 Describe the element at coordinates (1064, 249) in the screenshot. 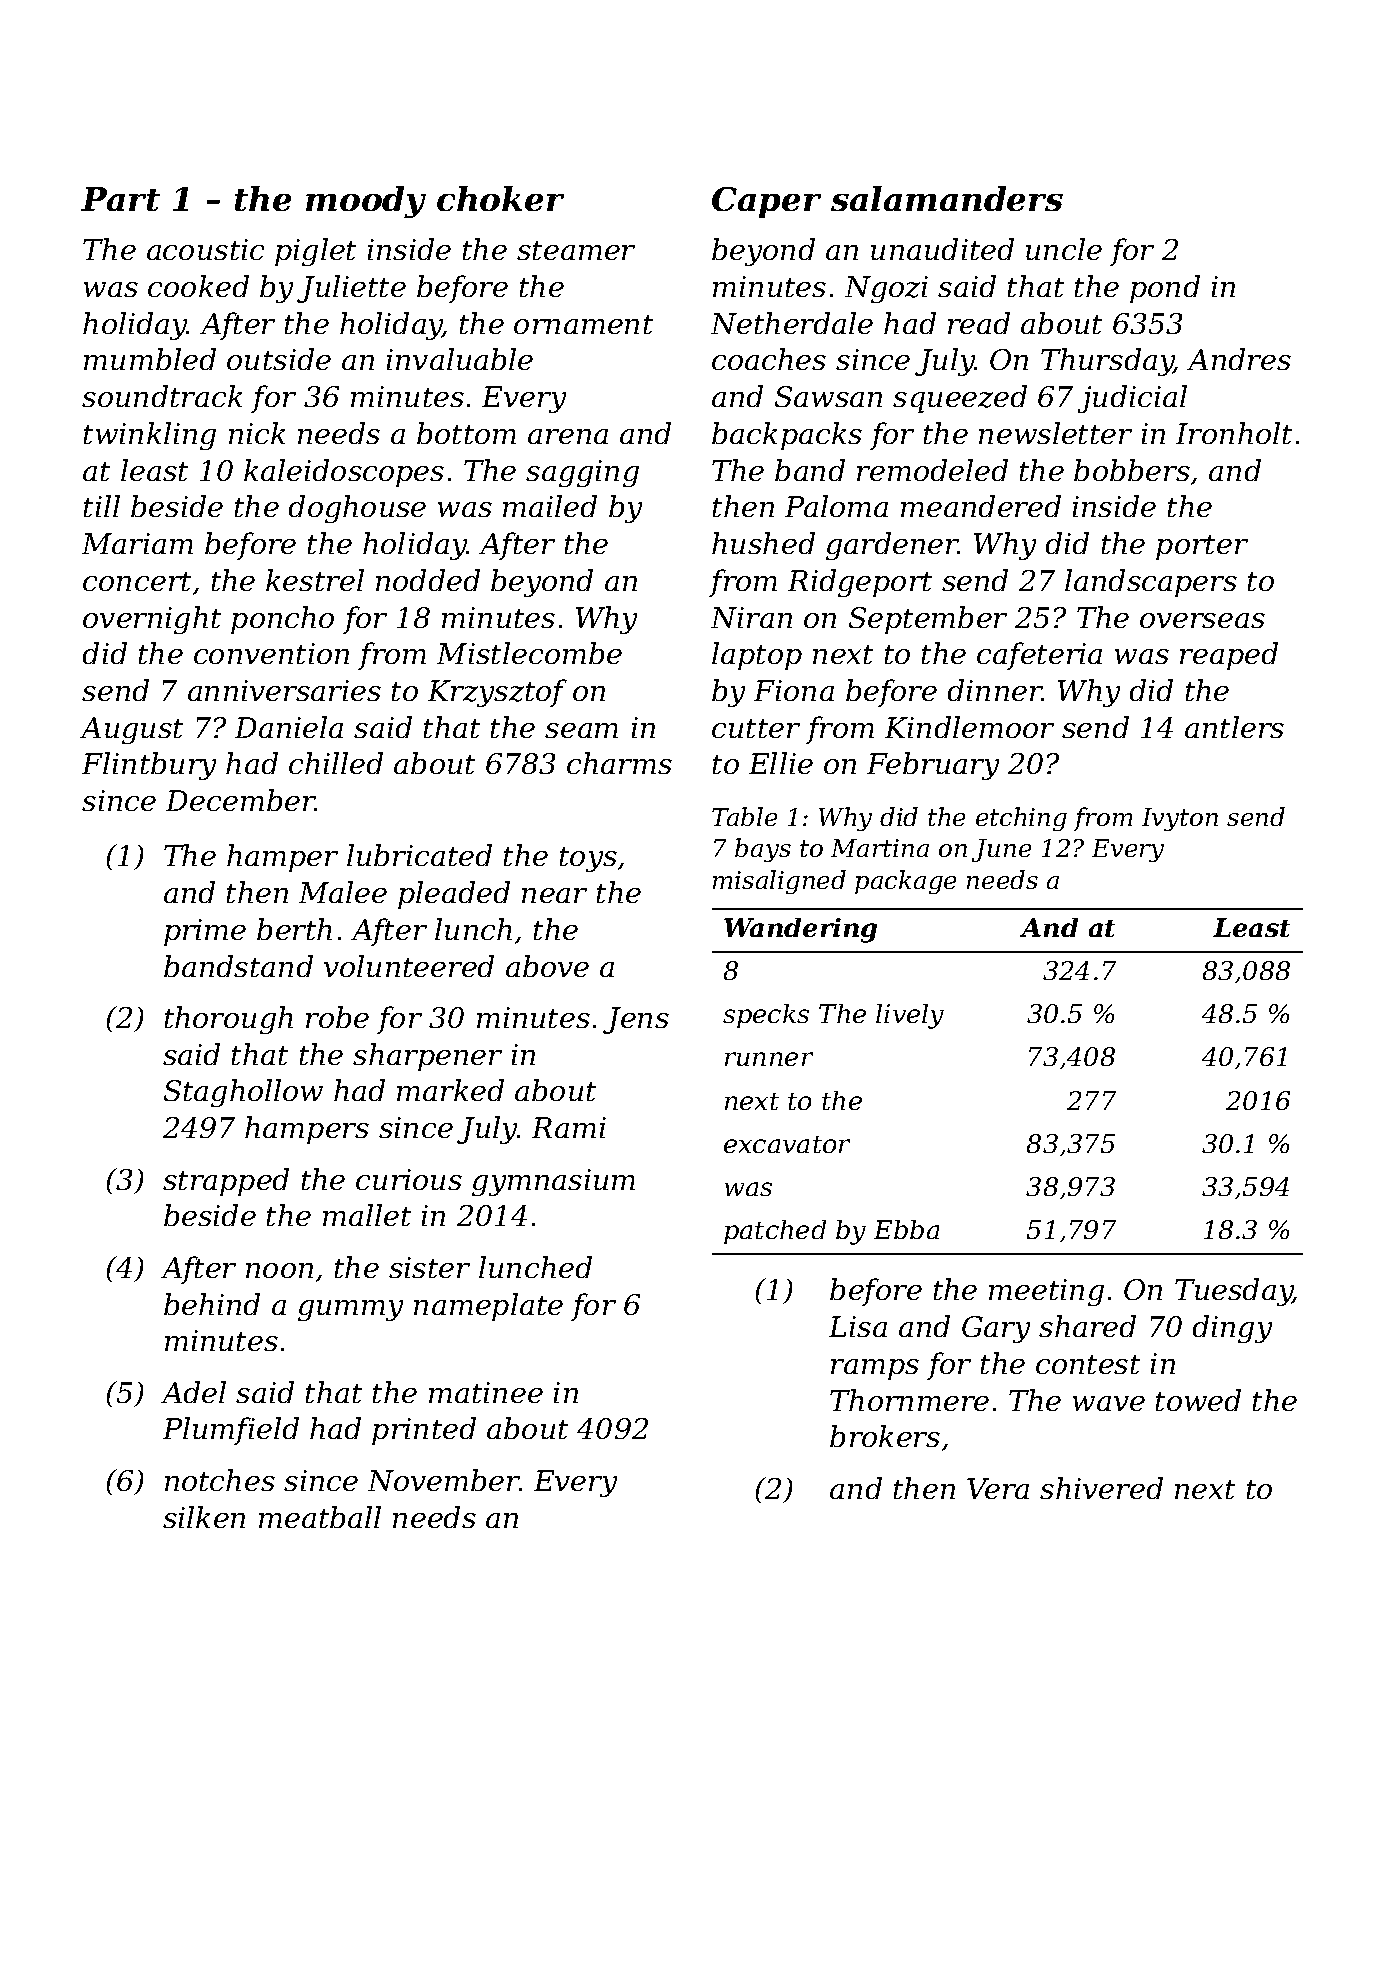

I see `uncle` at that location.
